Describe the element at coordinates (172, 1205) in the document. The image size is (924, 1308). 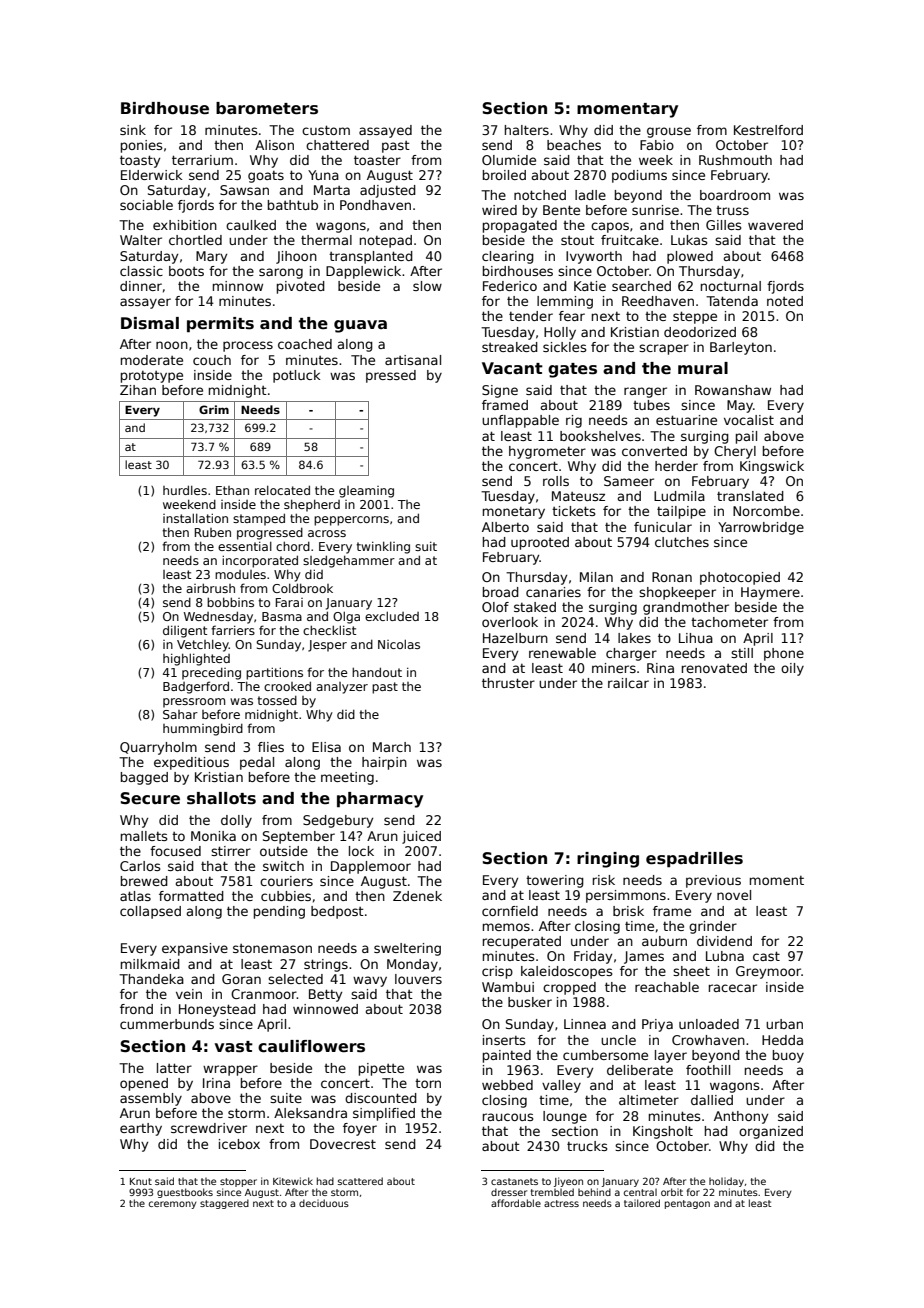
I see `ceremony` at that location.
